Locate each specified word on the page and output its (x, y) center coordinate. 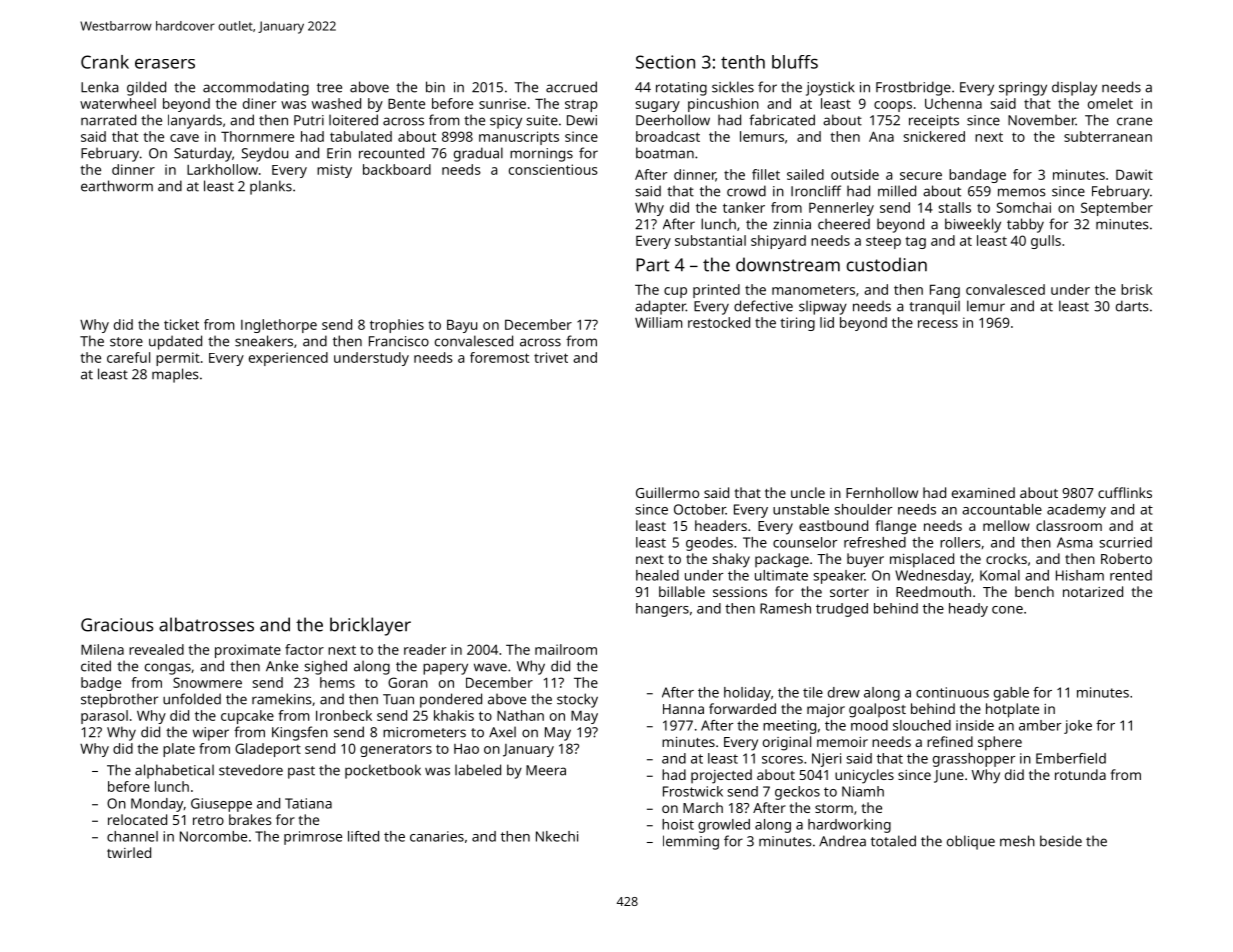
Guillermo (667, 492)
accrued (571, 87)
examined (983, 492)
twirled (129, 852)
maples (175, 375)
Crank (105, 62)
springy (1023, 89)
